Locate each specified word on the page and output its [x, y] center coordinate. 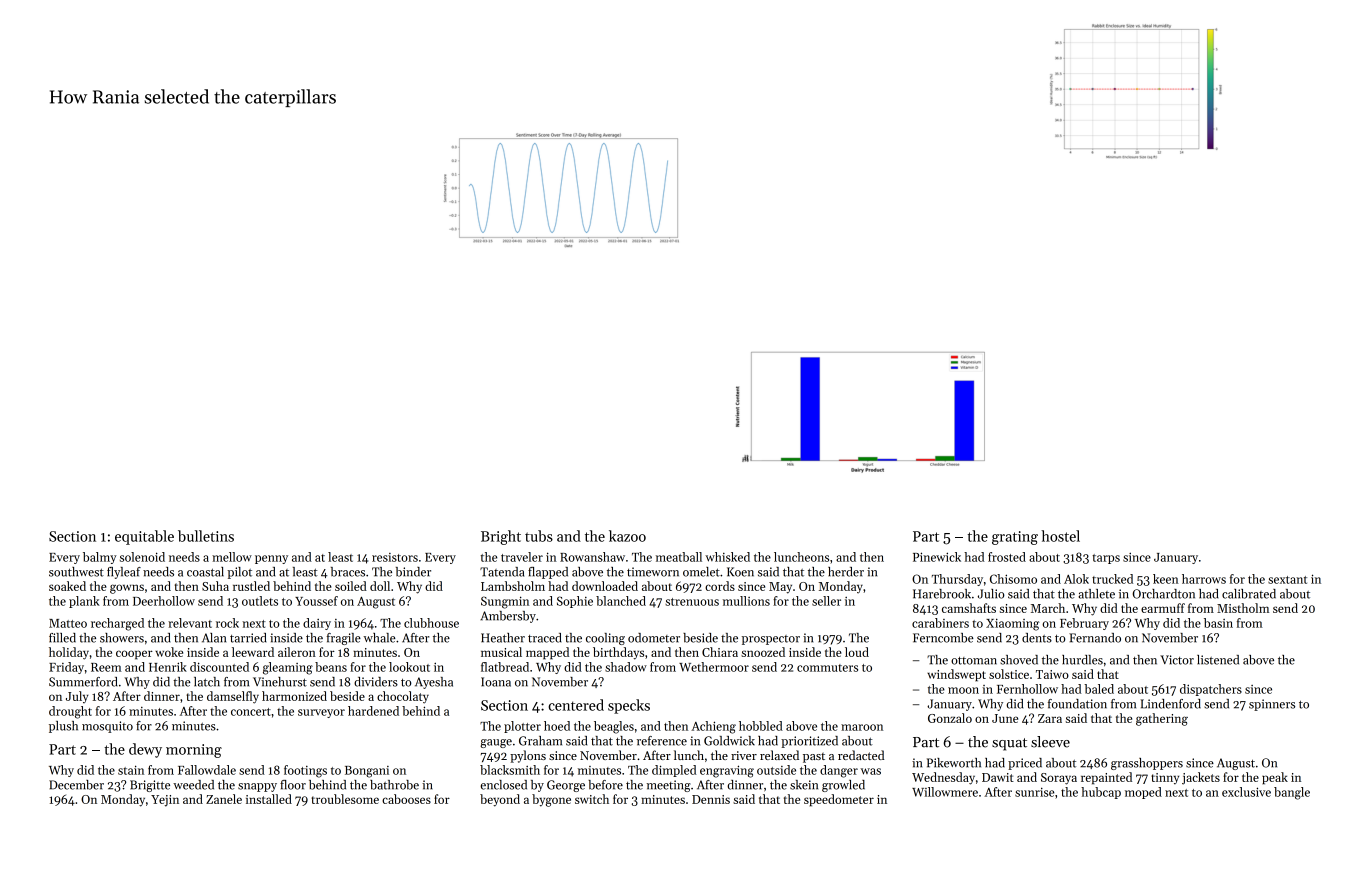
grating [1015, 538]
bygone [551, 800]
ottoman [974, 661]
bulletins [206, 536]
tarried [248, 638]
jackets [1201, 778]
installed [269, 799]
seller [826, 601]
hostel [1060, 536]
